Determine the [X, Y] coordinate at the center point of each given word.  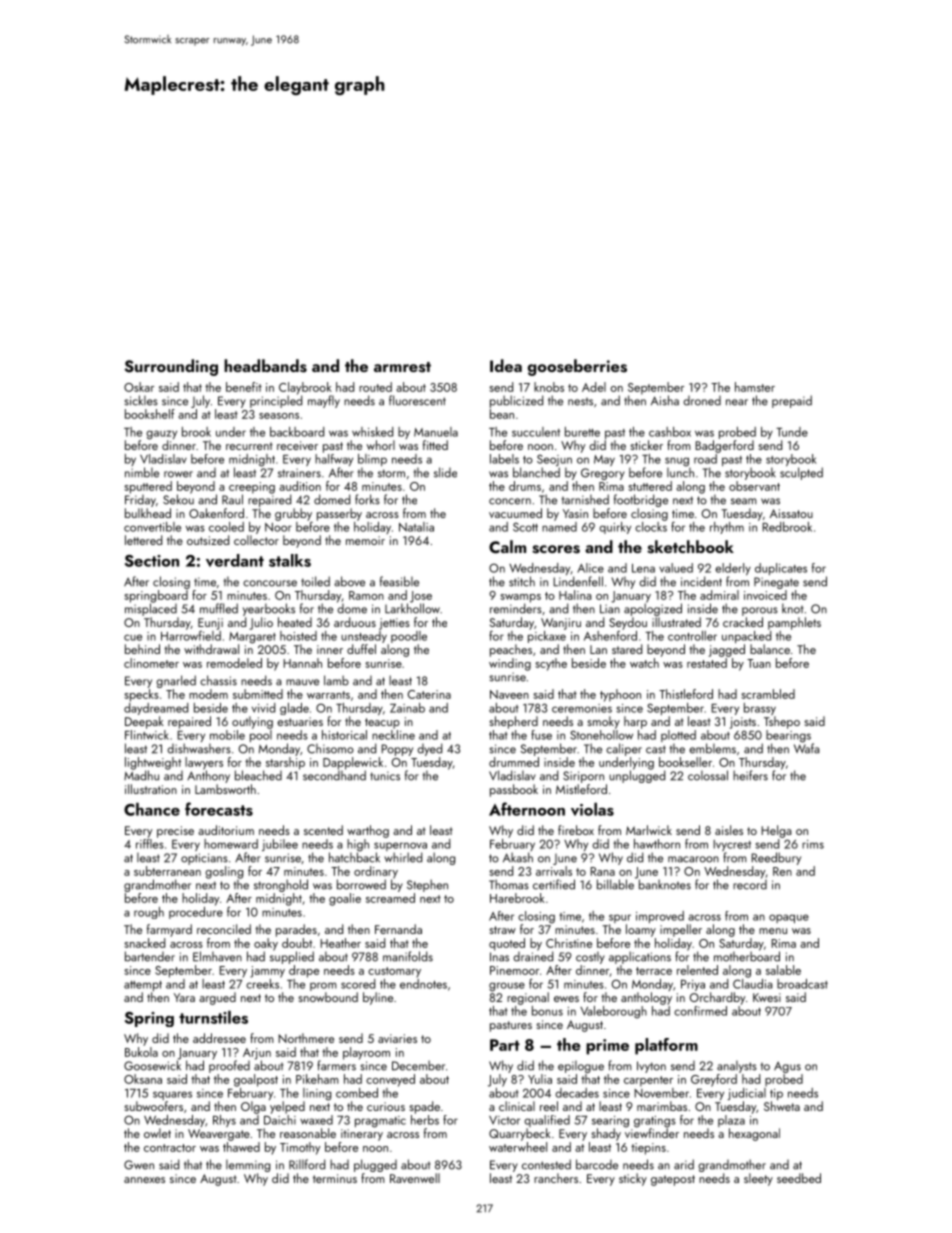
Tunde [792, 432]
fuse [541, 735]
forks [367, 499]
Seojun [554, 460]
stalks [290, 560]
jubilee [280, 845]
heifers [750, 775]
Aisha [665, 400]
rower [178, 474]
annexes [144, 1180]
